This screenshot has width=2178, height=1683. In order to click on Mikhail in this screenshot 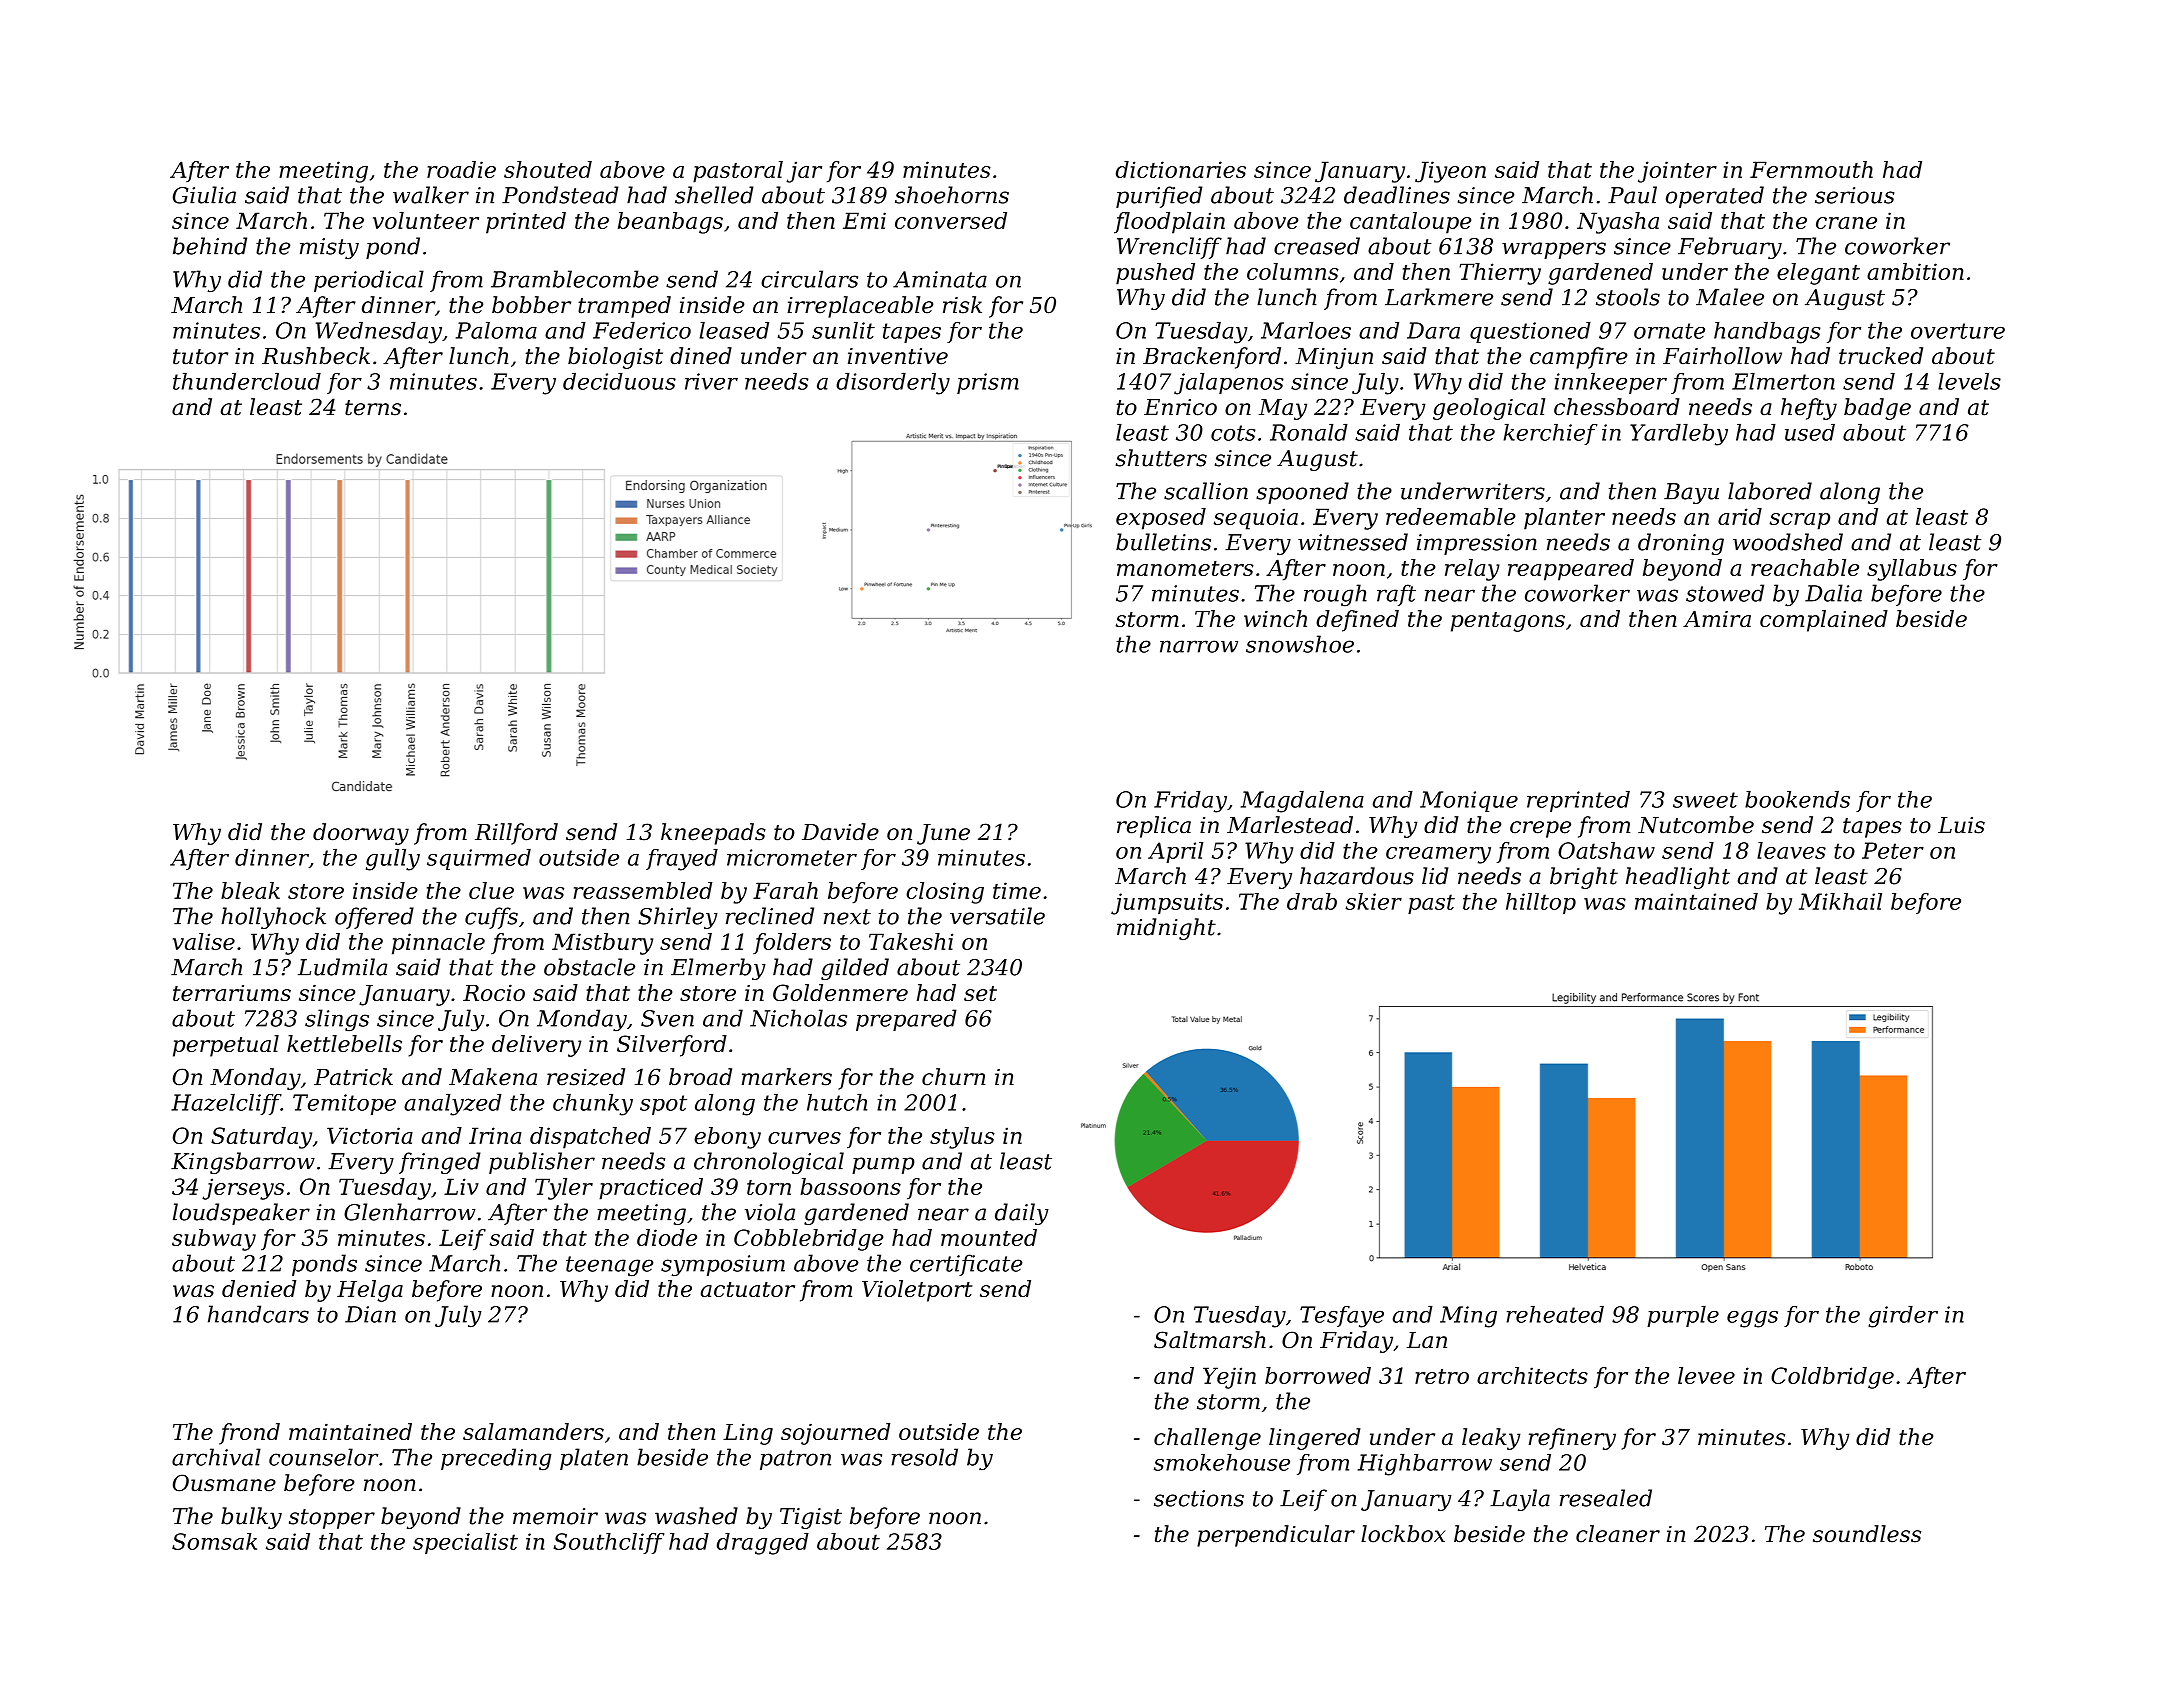, I will do `click(1840, 901)`.
